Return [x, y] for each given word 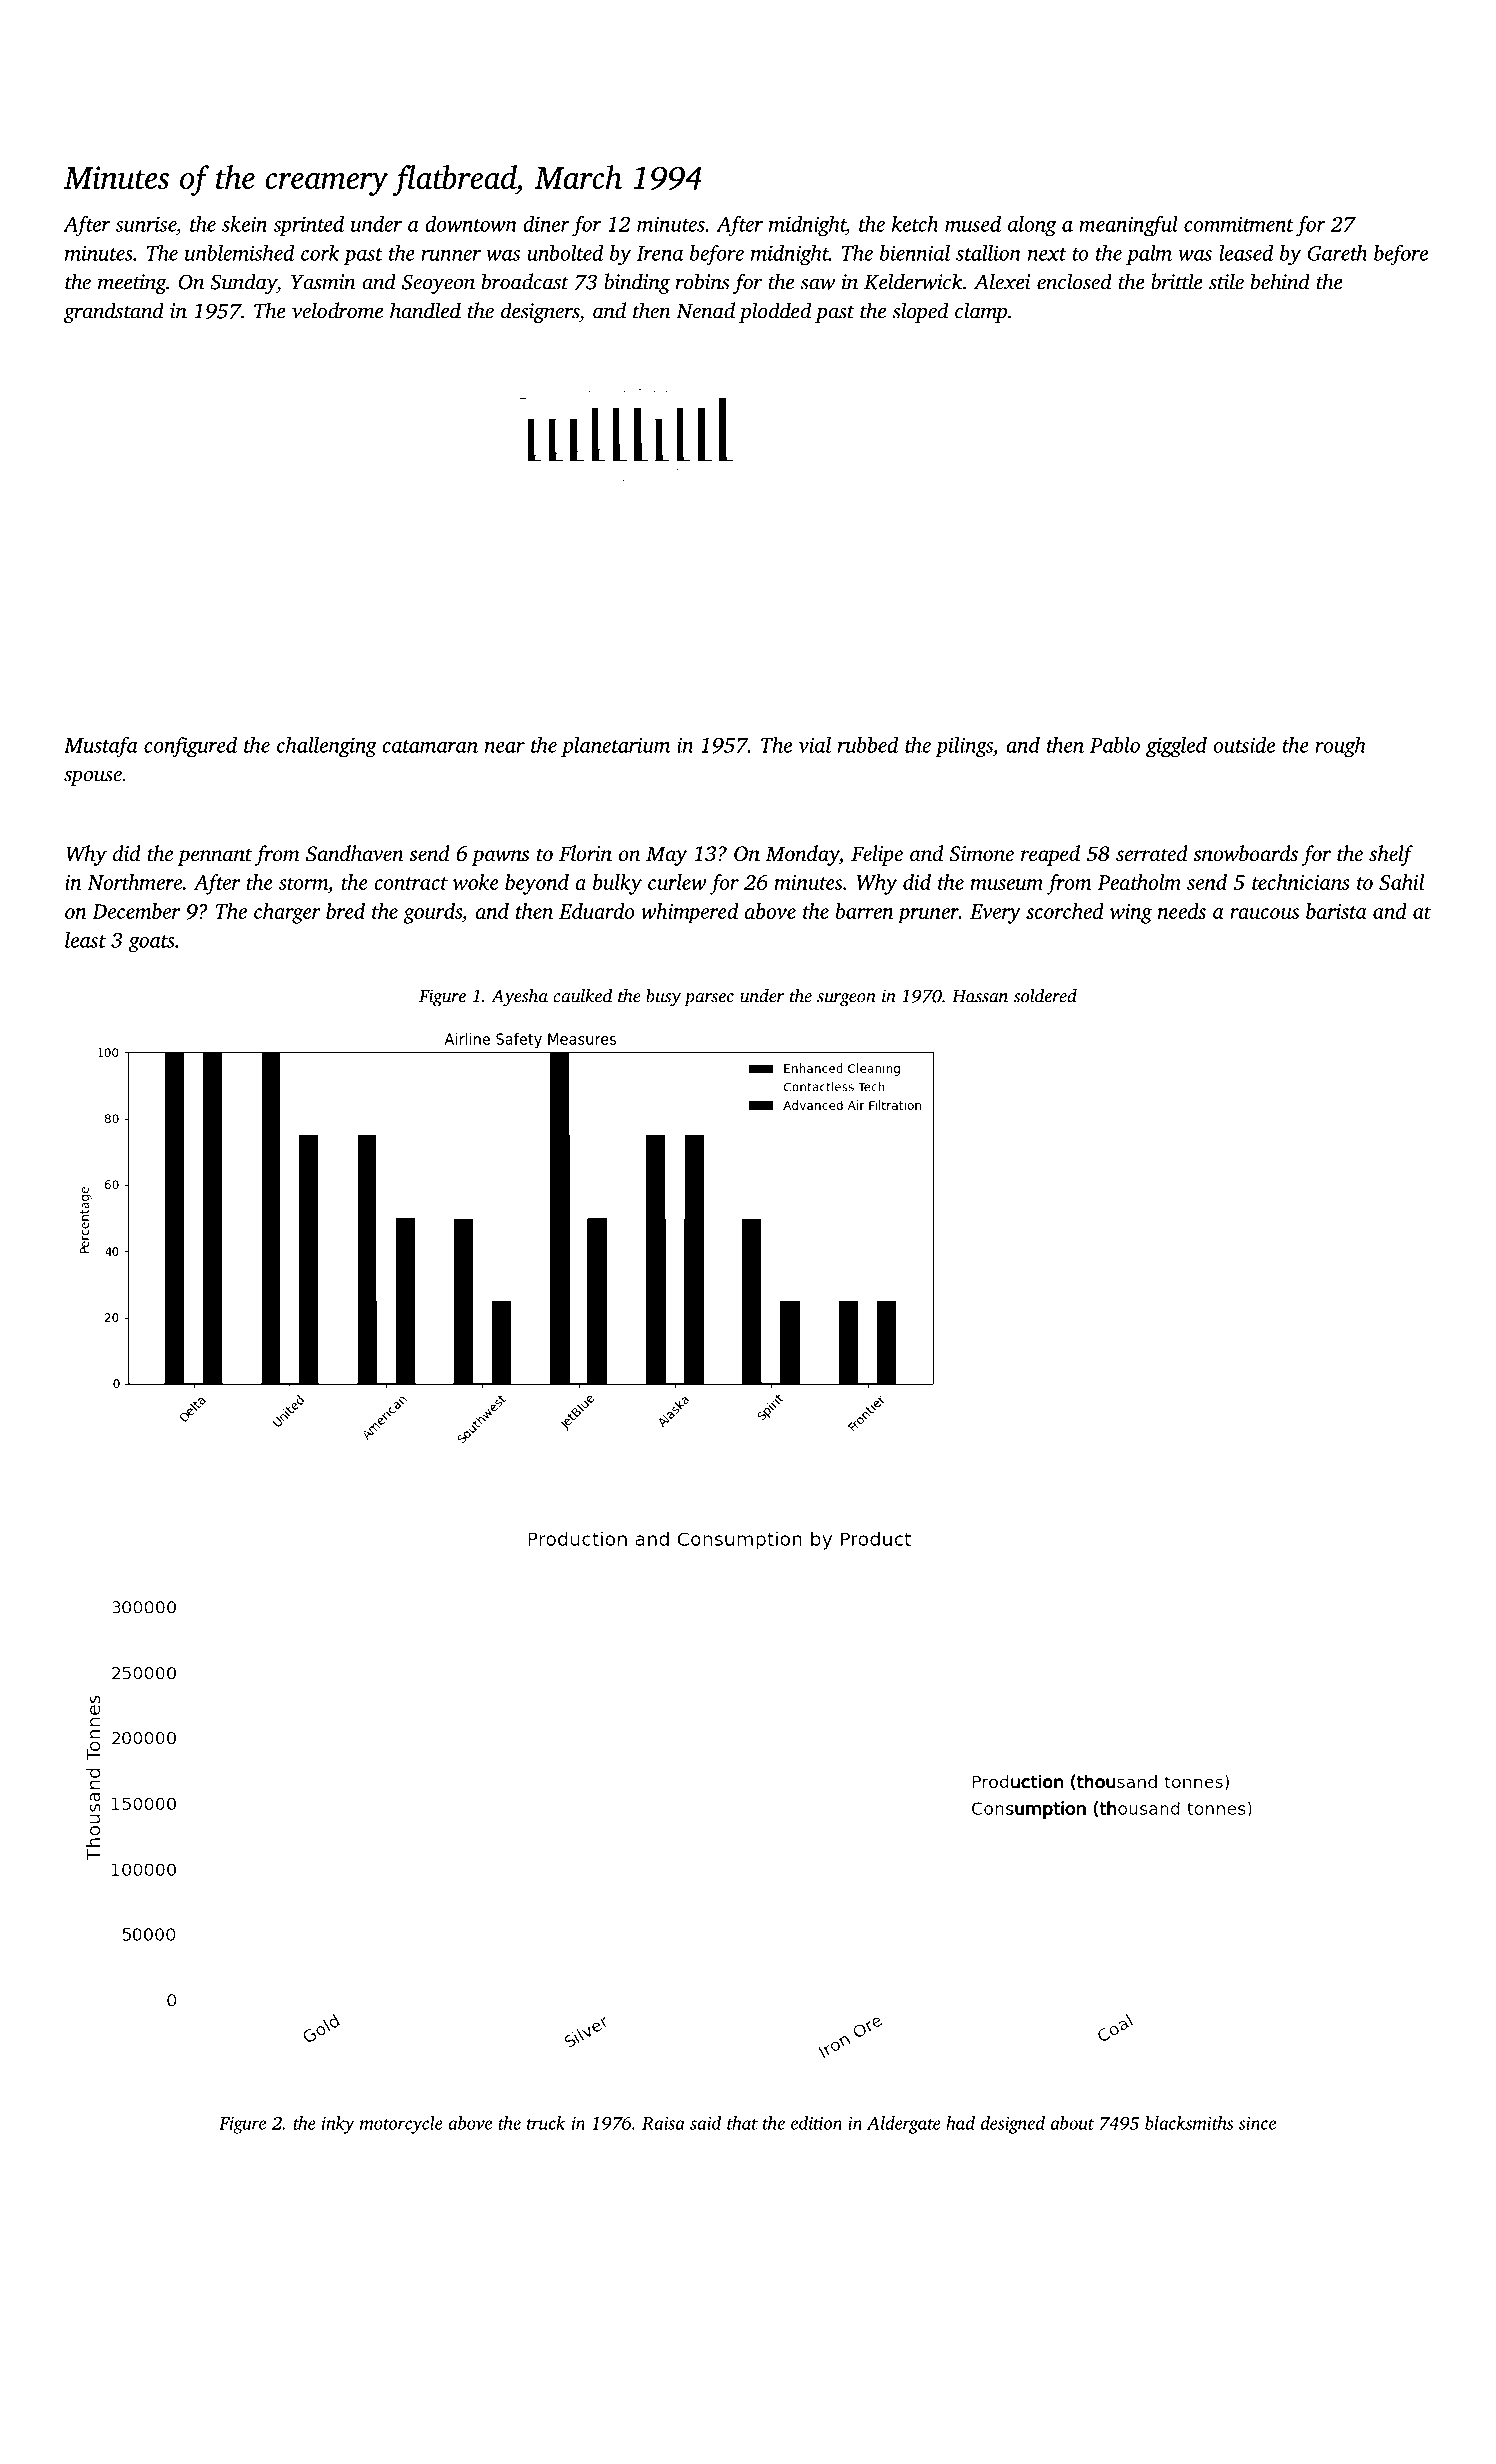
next [1047, 254]
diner [546, 224]
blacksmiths [1189, 2123]
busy [663, 998]
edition [816, 2123]
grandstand [114, 312]
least [85, 940]
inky [338, 2125]
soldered [1045, 995]
